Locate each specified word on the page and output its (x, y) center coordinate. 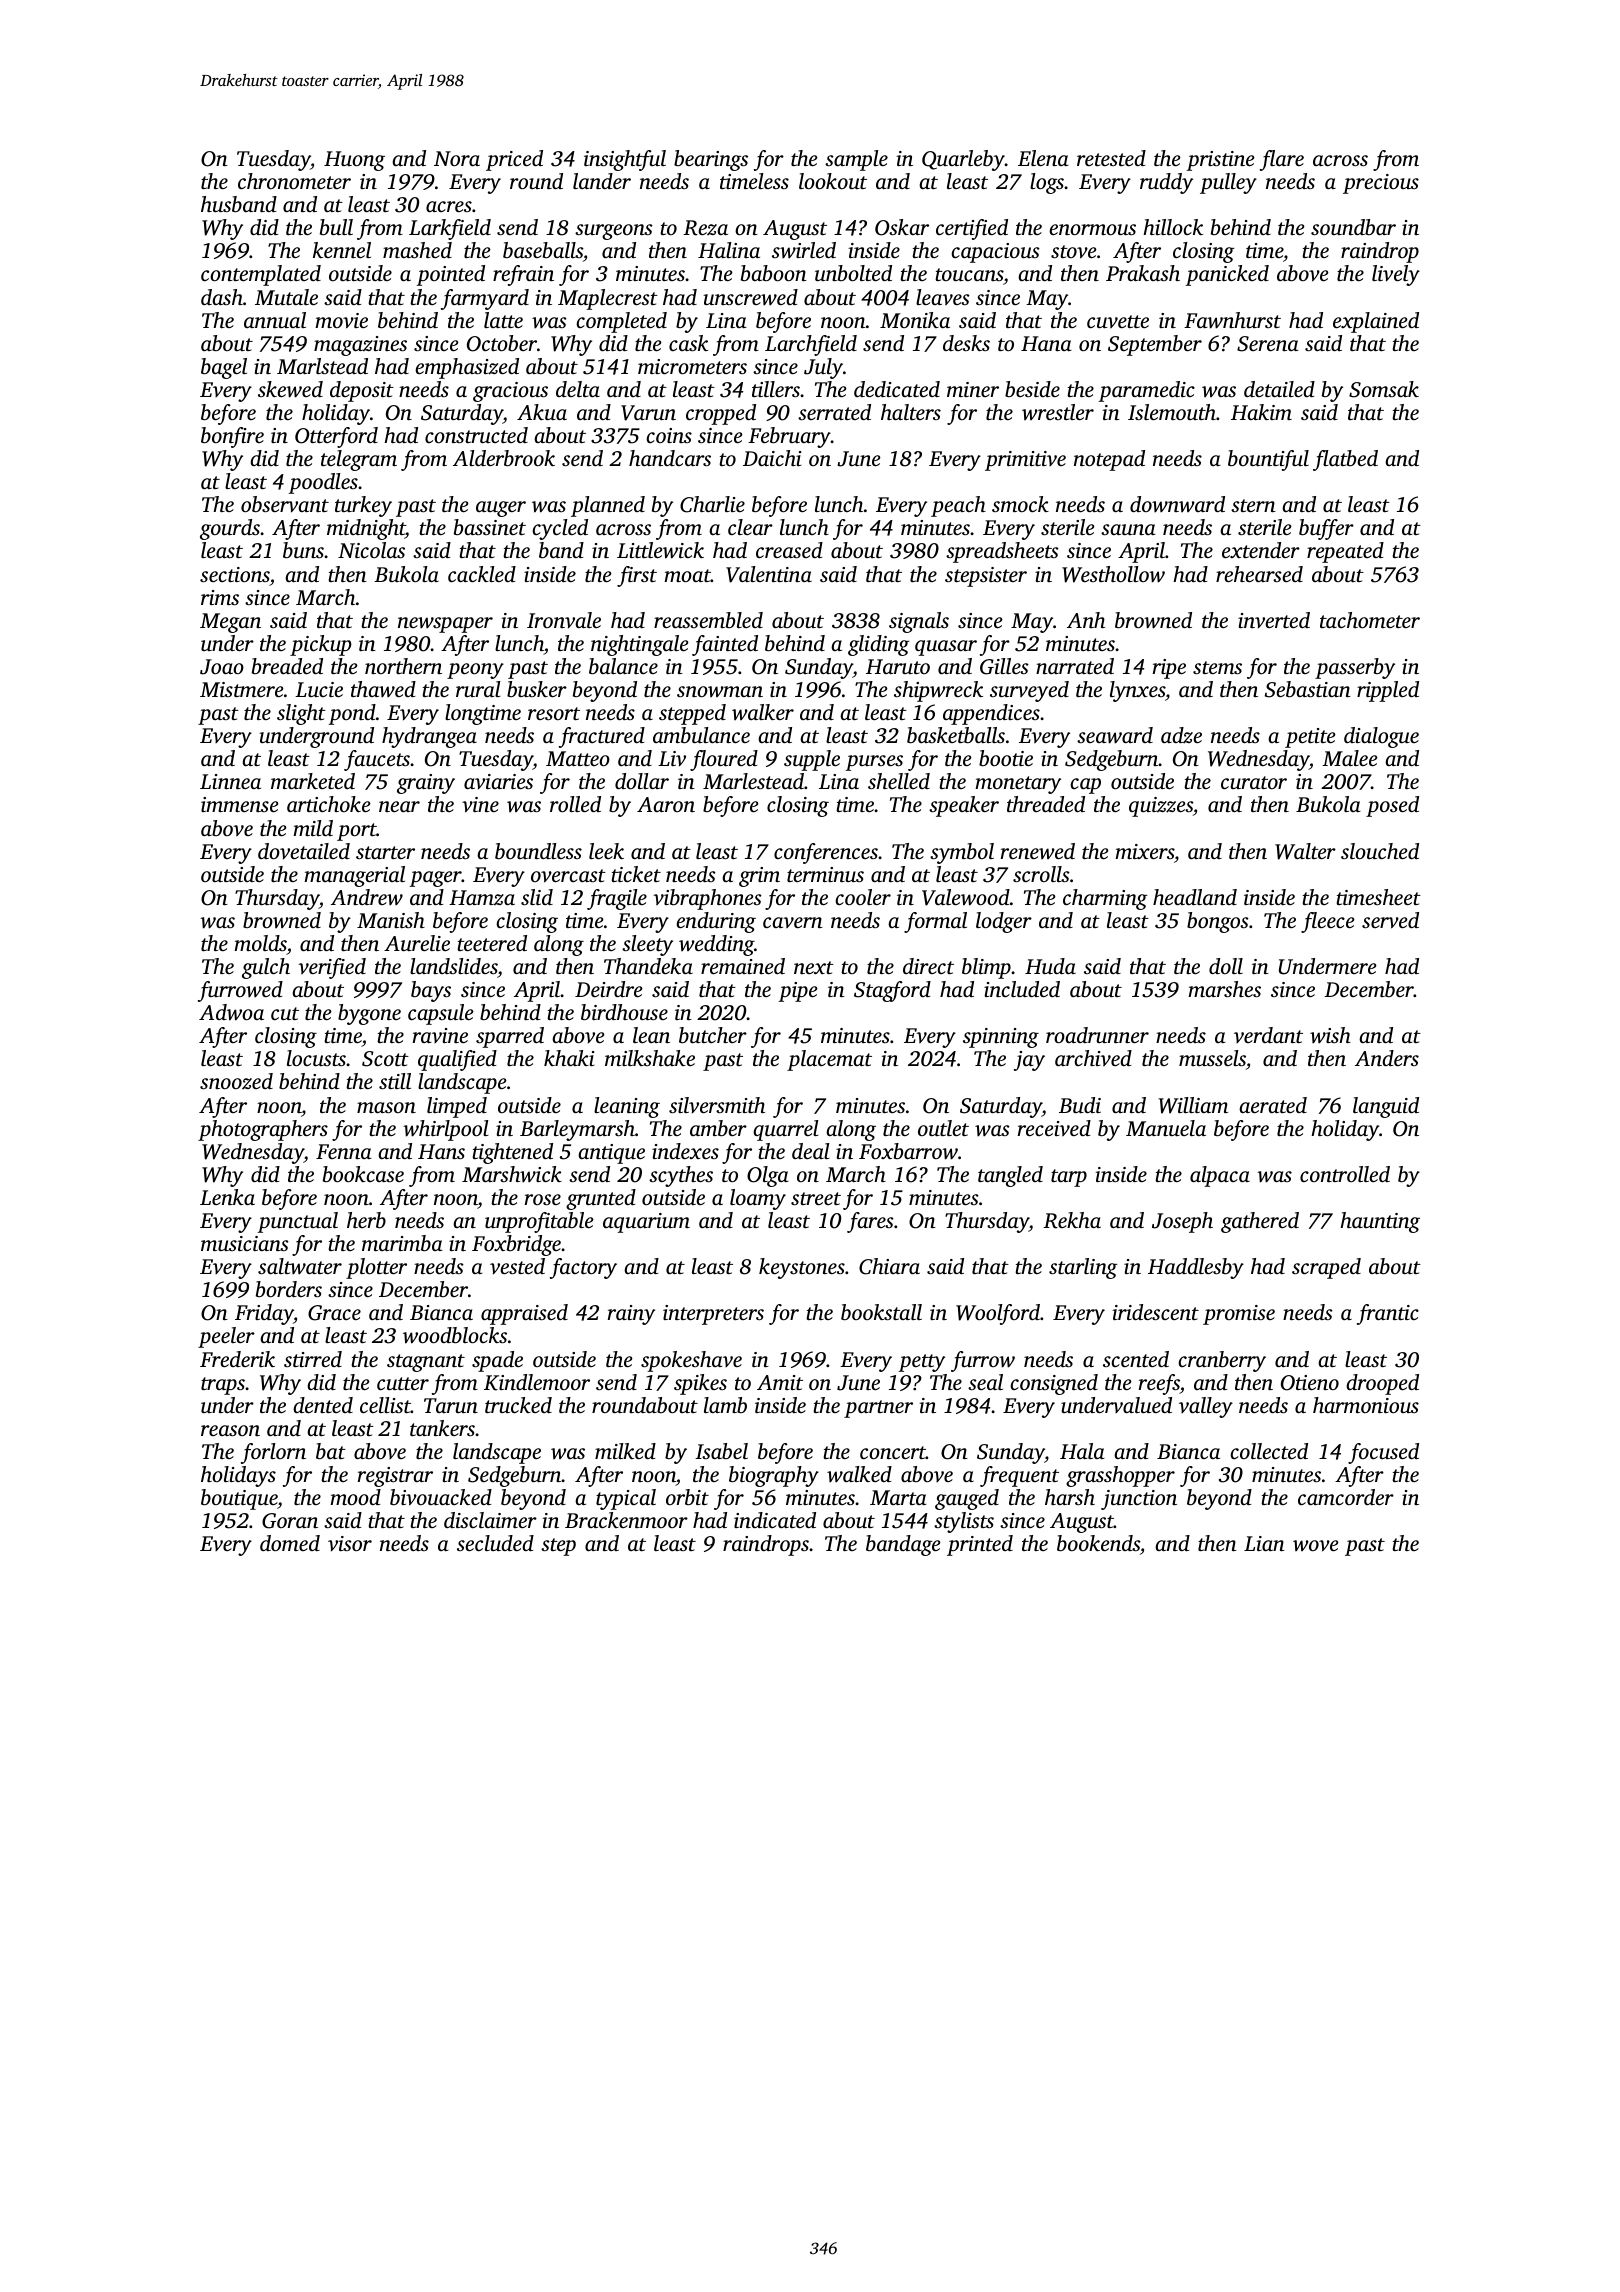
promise (1239, 1315)
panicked (1227, 275)
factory (583, 1268)
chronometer (294, 181)
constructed (476, 435)
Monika (915, 320)
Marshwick (512, 1174)
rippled (1388, 691)
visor (350, 1543)
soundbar (1353, 227)
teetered (492, 943)
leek (606, 851)
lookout (833, 181)
